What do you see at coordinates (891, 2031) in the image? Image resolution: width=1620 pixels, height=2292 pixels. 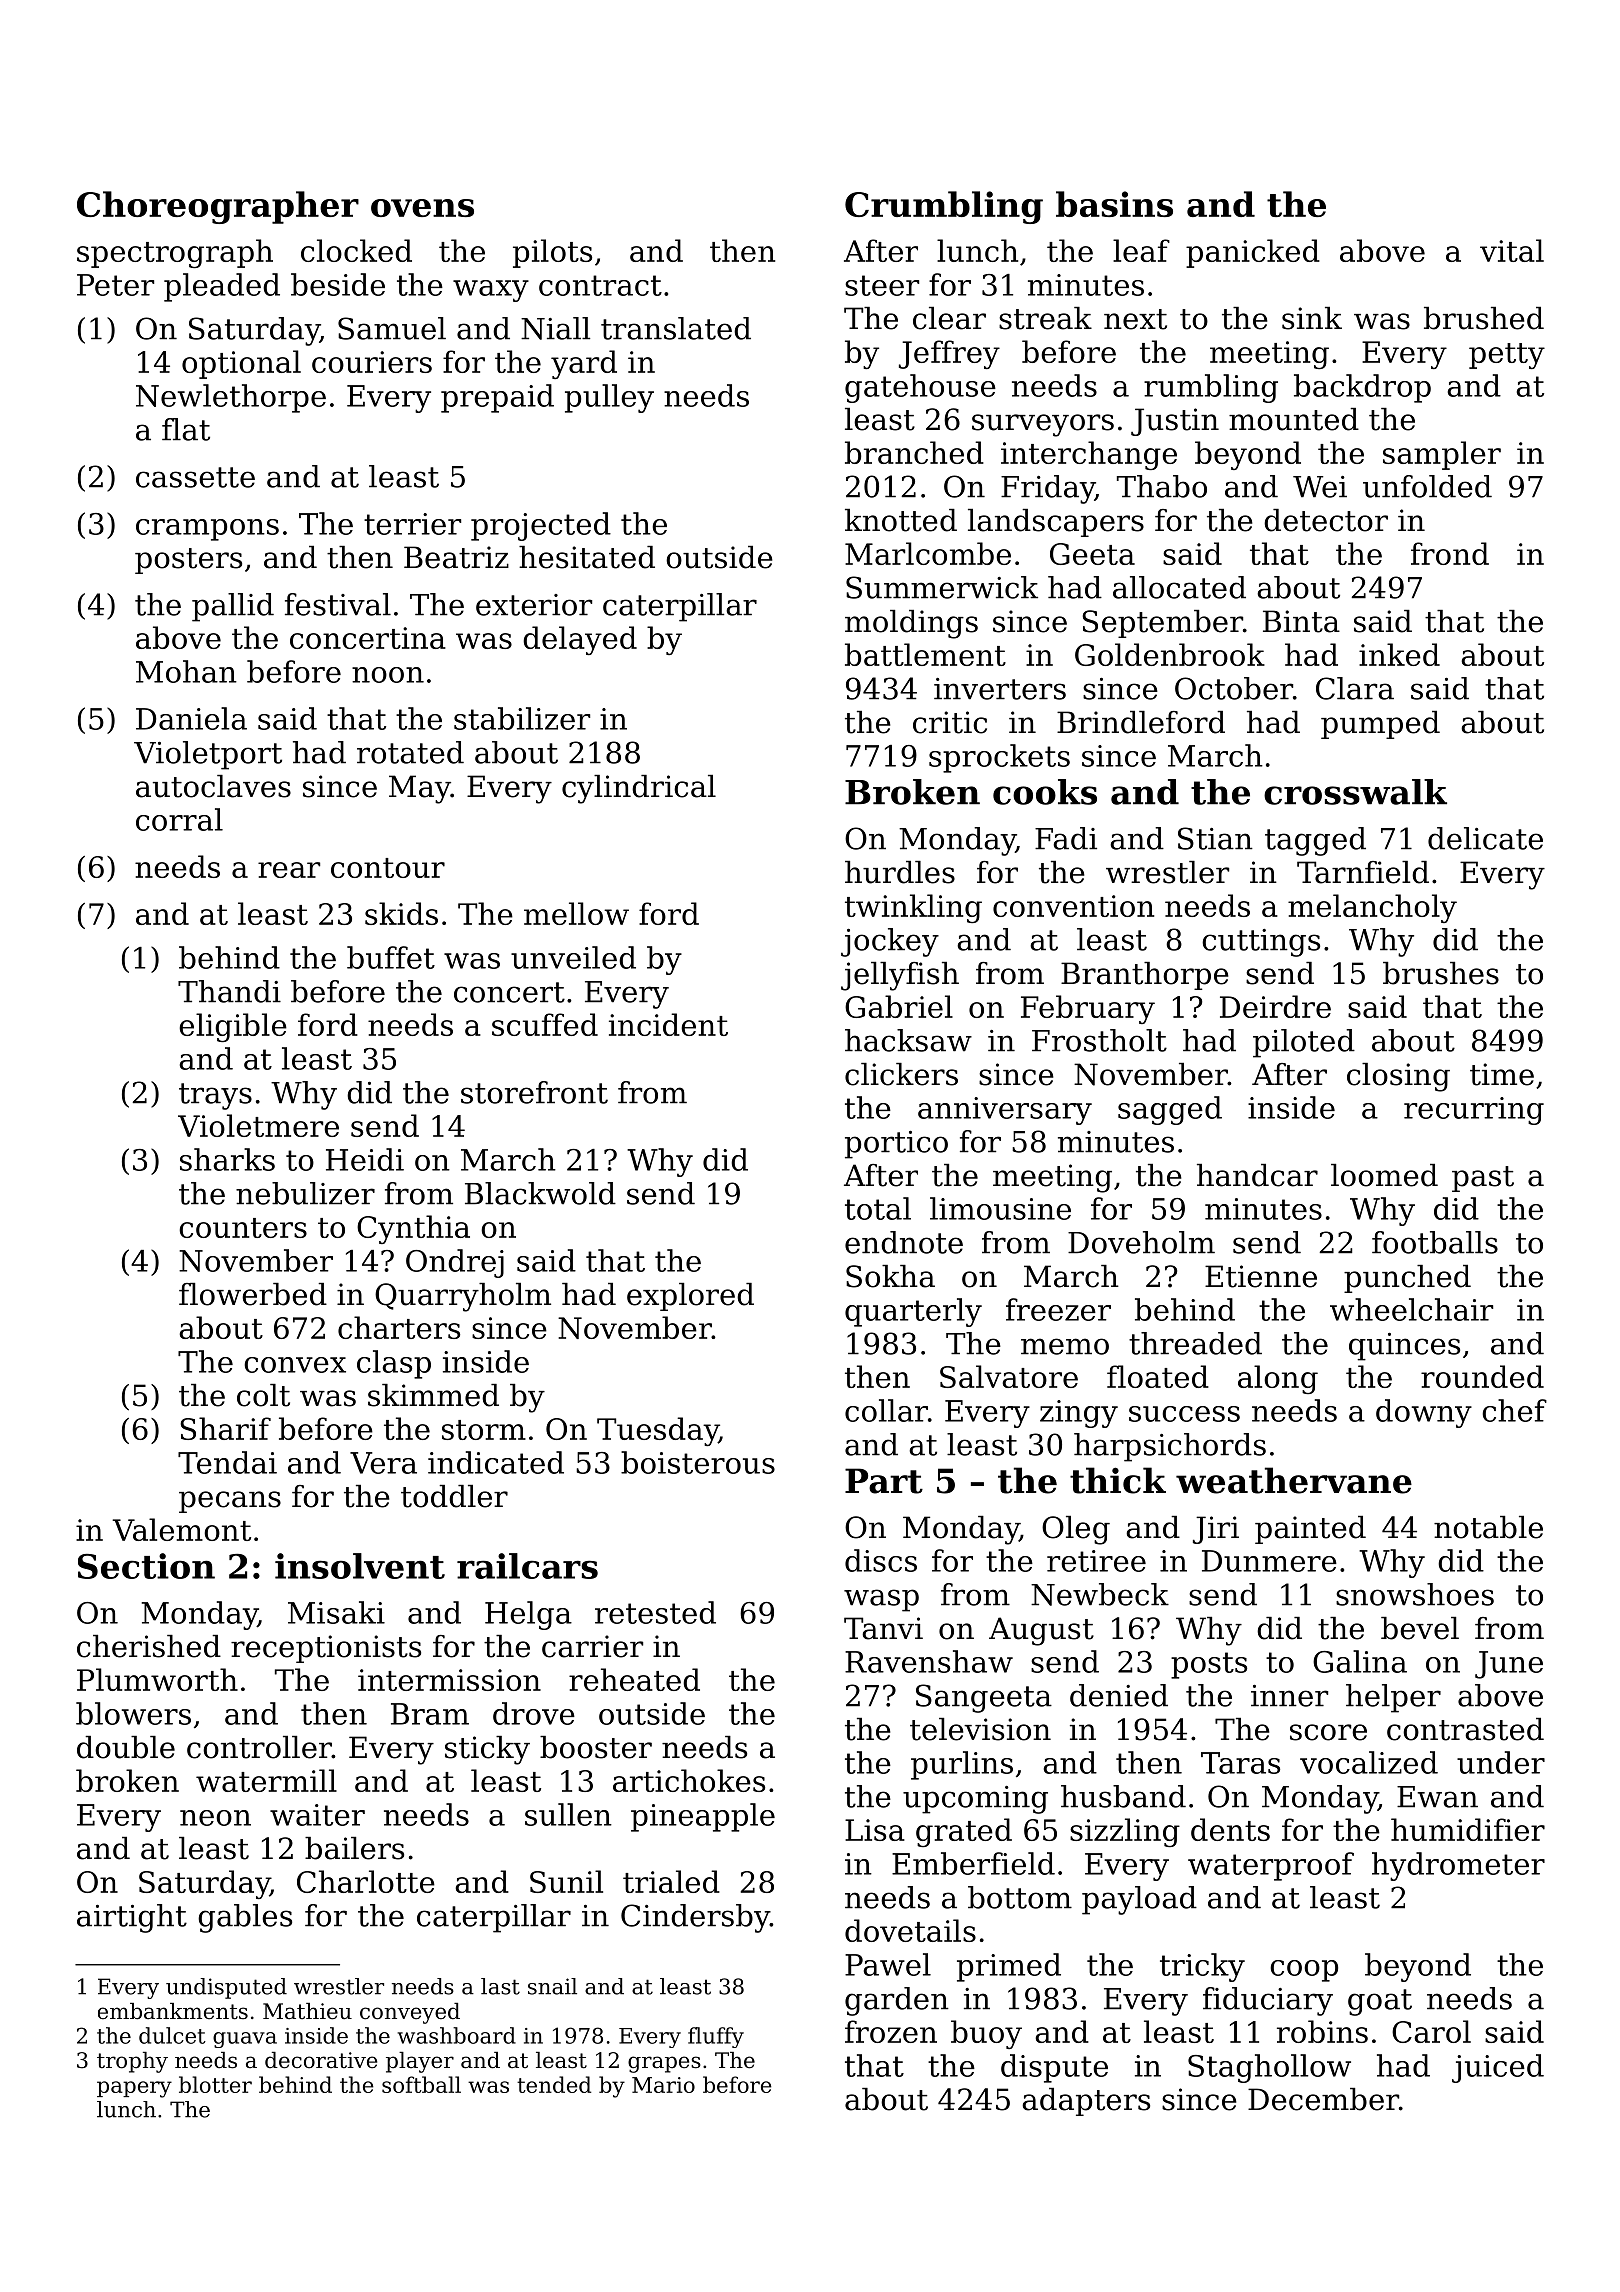 I see `frozen` at bounding box center [891, 2031].
